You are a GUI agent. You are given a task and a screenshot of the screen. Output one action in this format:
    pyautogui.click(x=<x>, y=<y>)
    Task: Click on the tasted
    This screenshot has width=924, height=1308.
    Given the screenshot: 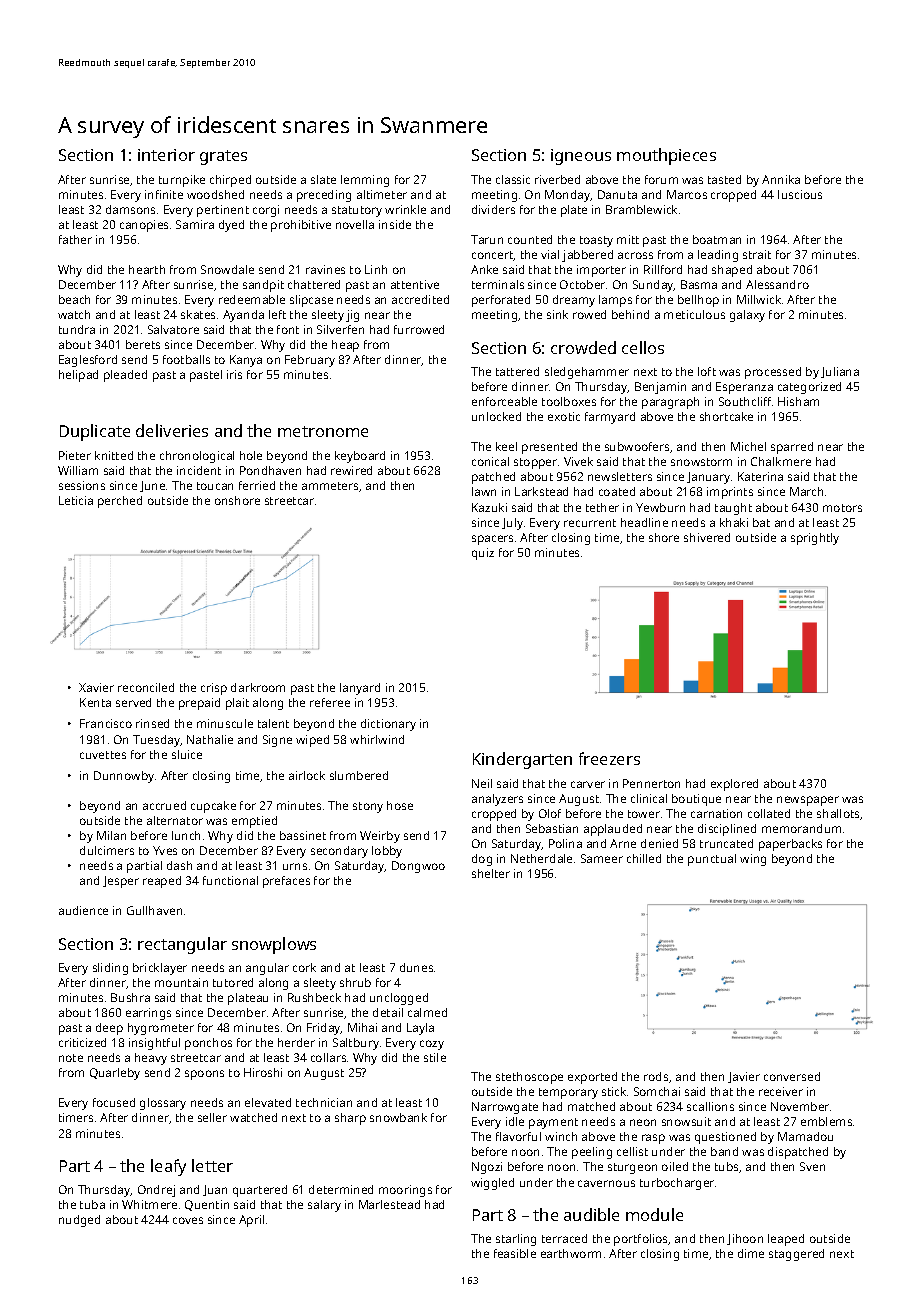 What is the action you would take?
    pyautogui.click(x=724, y=179)
